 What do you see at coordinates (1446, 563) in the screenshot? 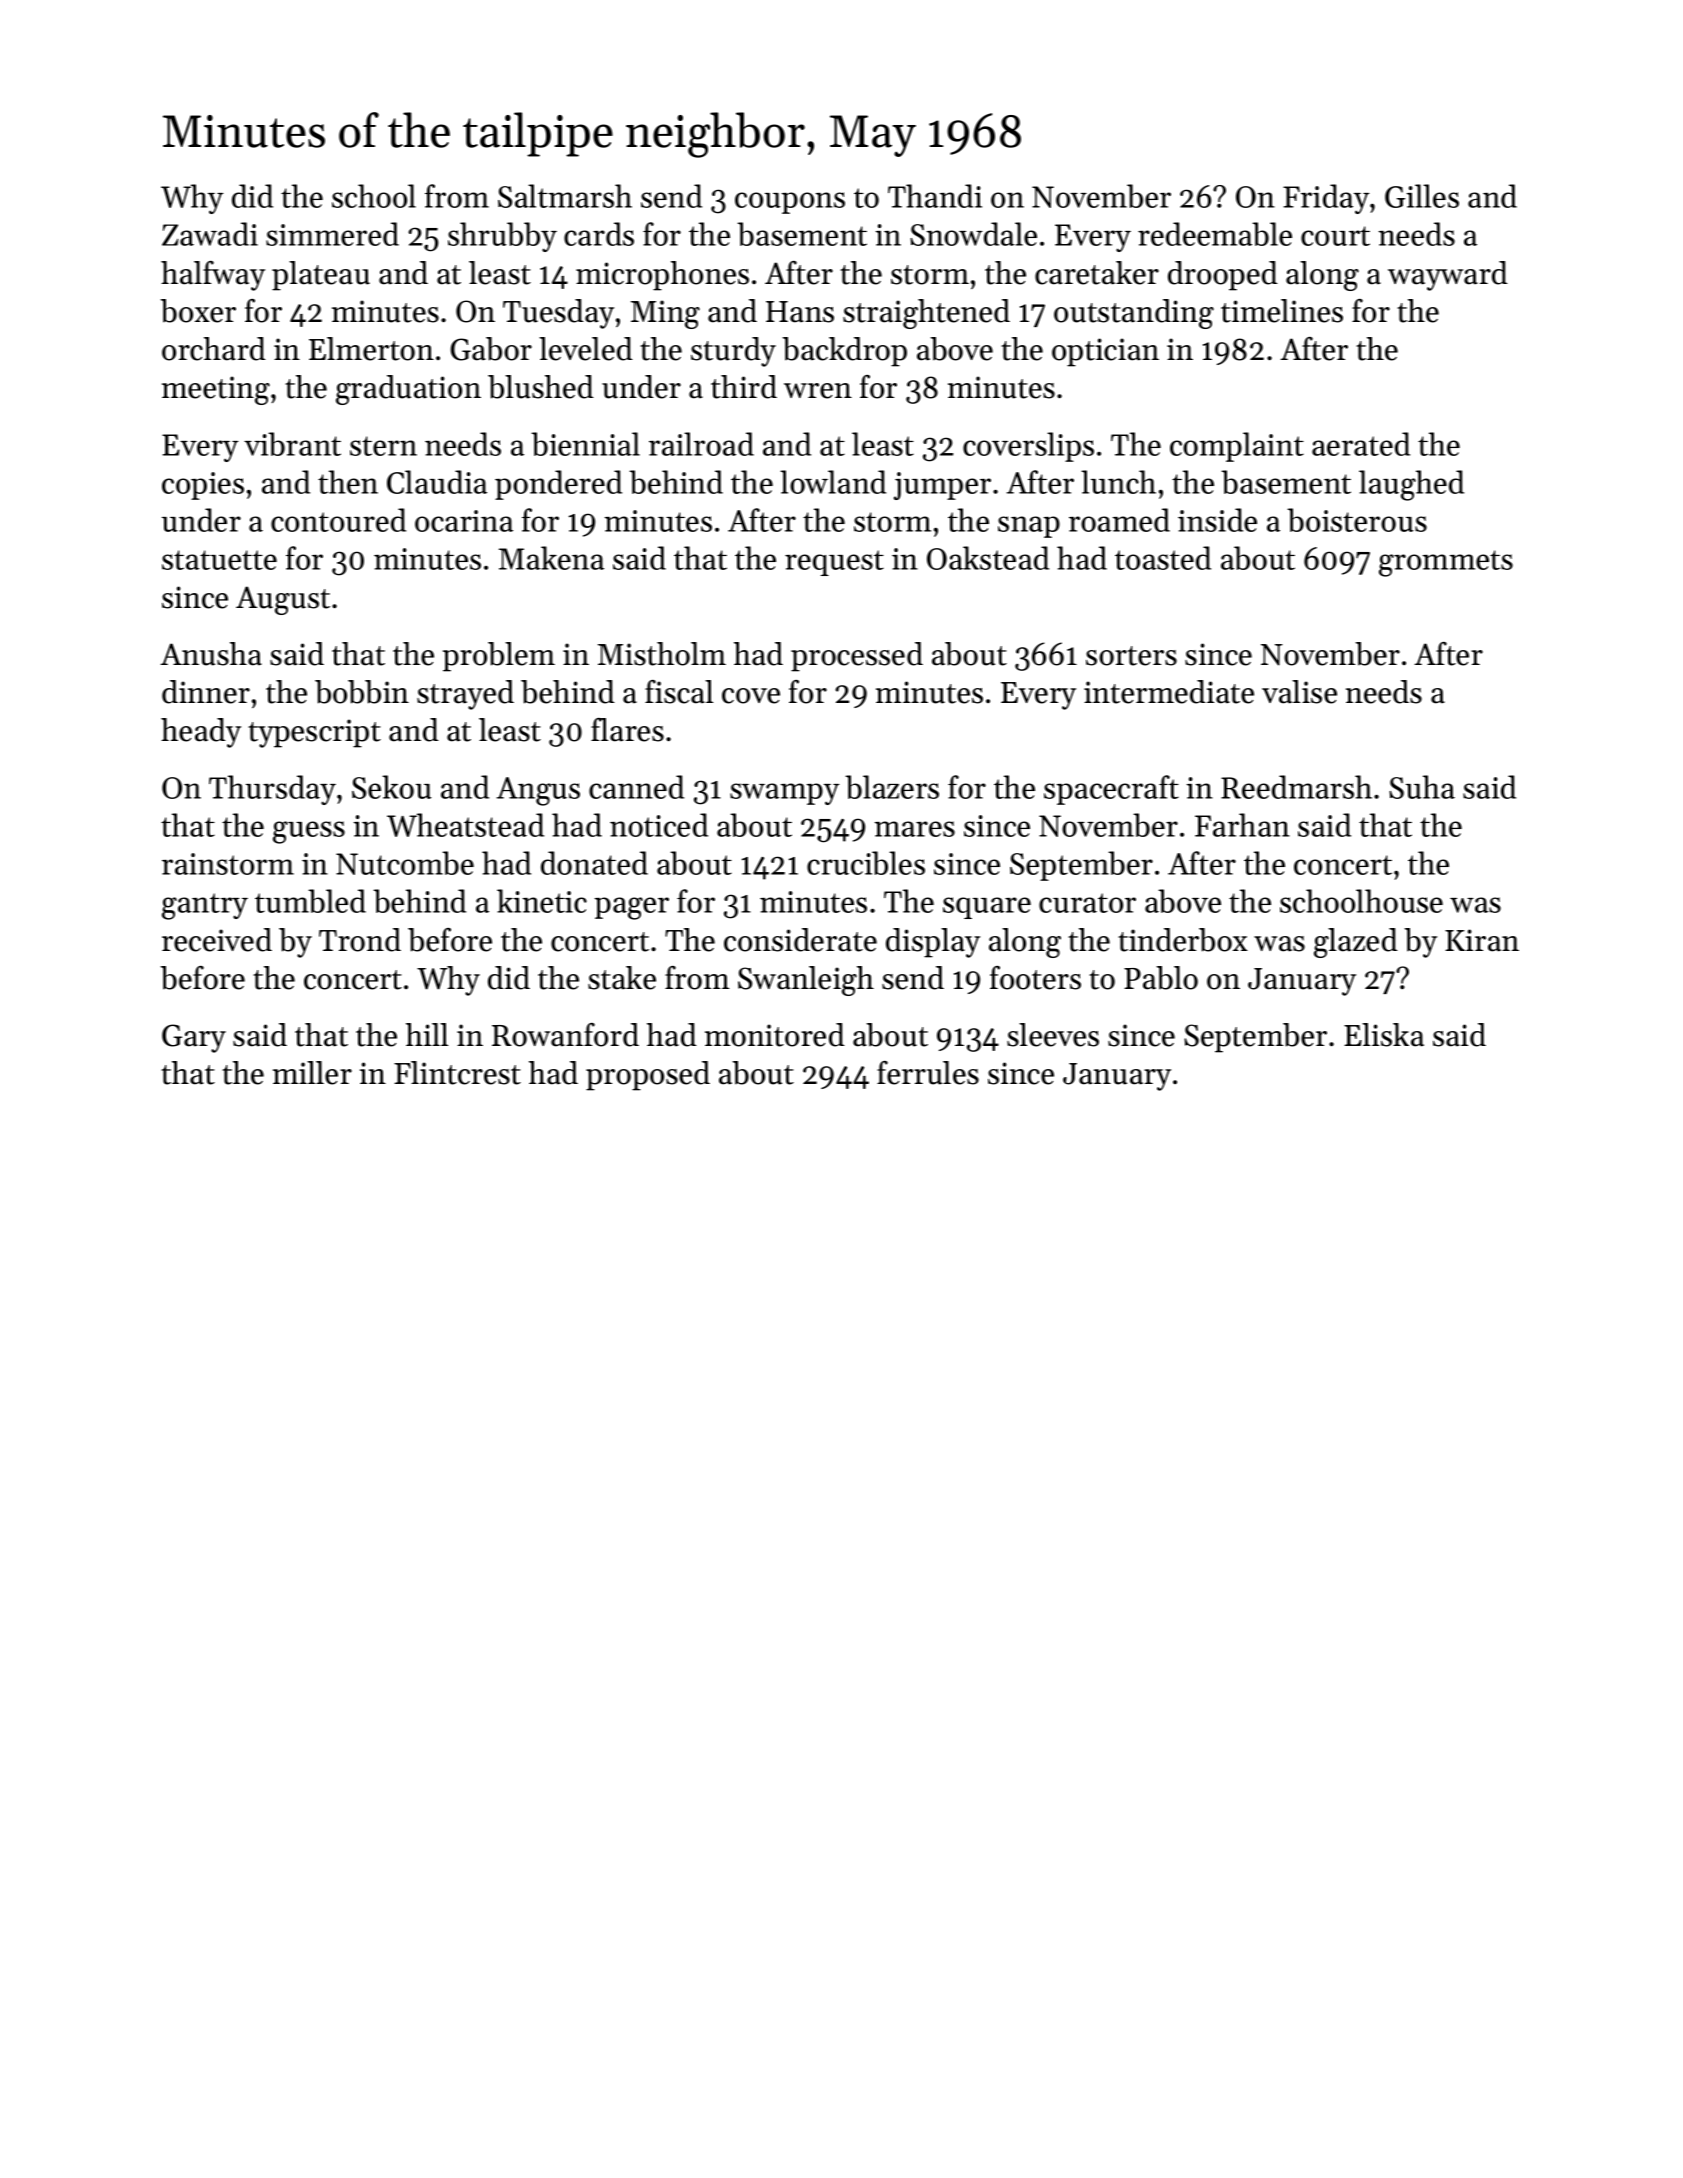
I see `grommets` at bounding box center [1446, 563].
